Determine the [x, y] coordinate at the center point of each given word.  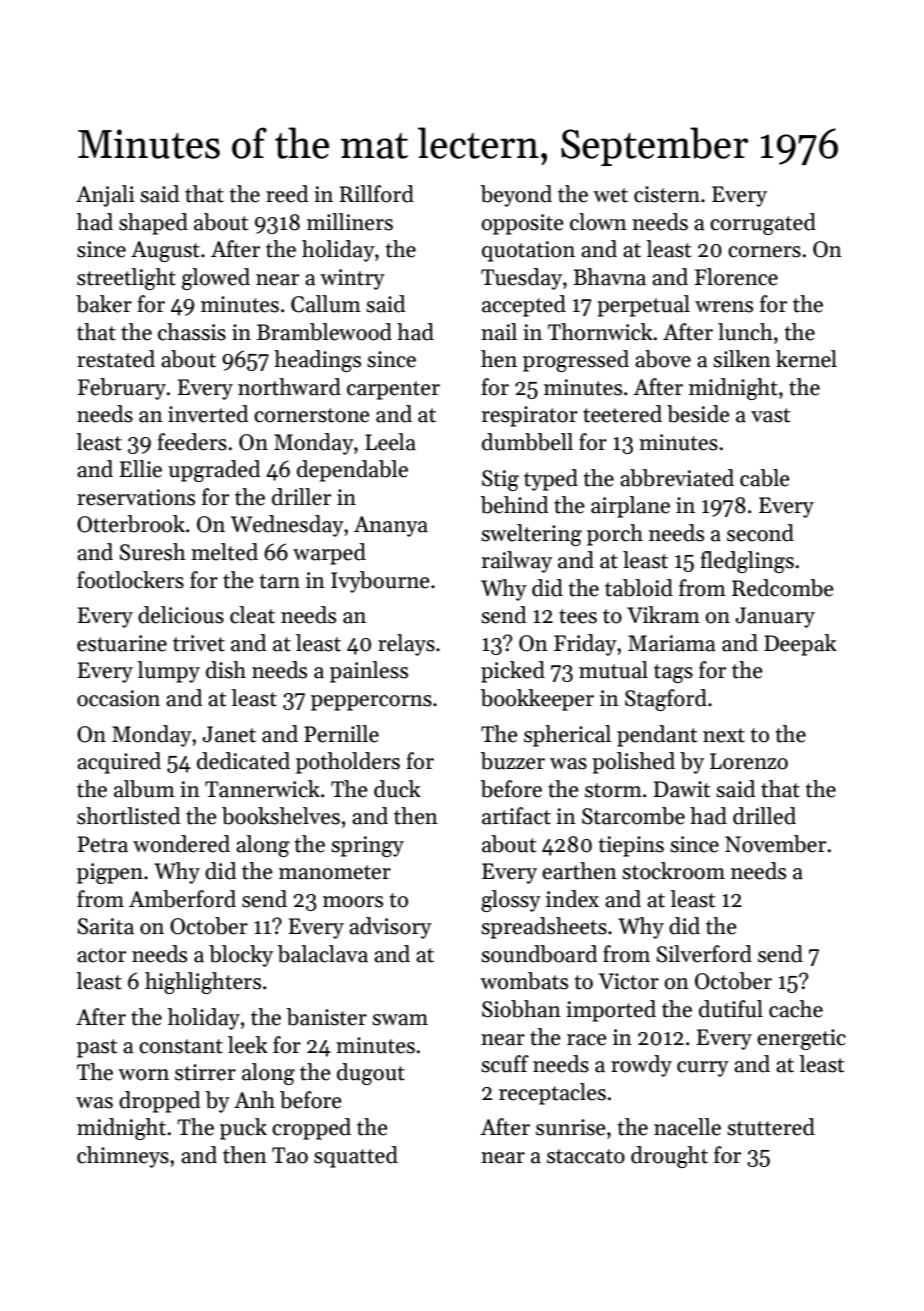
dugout [371, 1074]
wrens [724, 307]
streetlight [126, 279]
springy [367, 846]
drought [669, 1157]
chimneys [123, 1157]
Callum [326, 304]
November [775, 844]
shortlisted [128, 816]
